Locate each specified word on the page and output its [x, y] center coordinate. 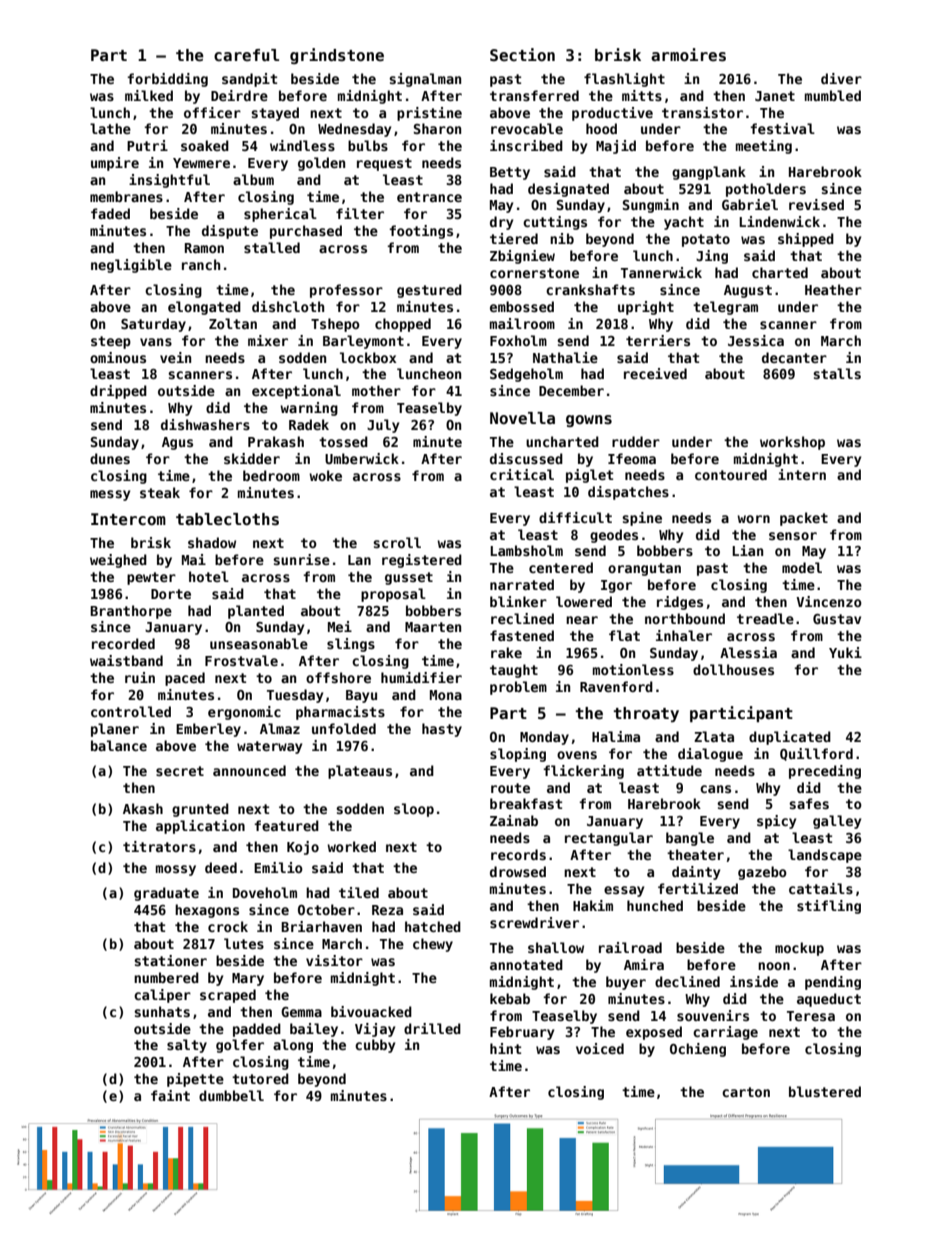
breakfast [526, 803]
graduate [166, 894]
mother [376, 390]
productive [612, 114]
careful [246, 55]
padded [257, 1030]
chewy [433, 945]
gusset [409, 578]
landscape [825, 856]
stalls [837, 373]
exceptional [296, 392]
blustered [825, 1091]
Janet [775, 96]
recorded [123, 643]
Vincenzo [829, 601]
